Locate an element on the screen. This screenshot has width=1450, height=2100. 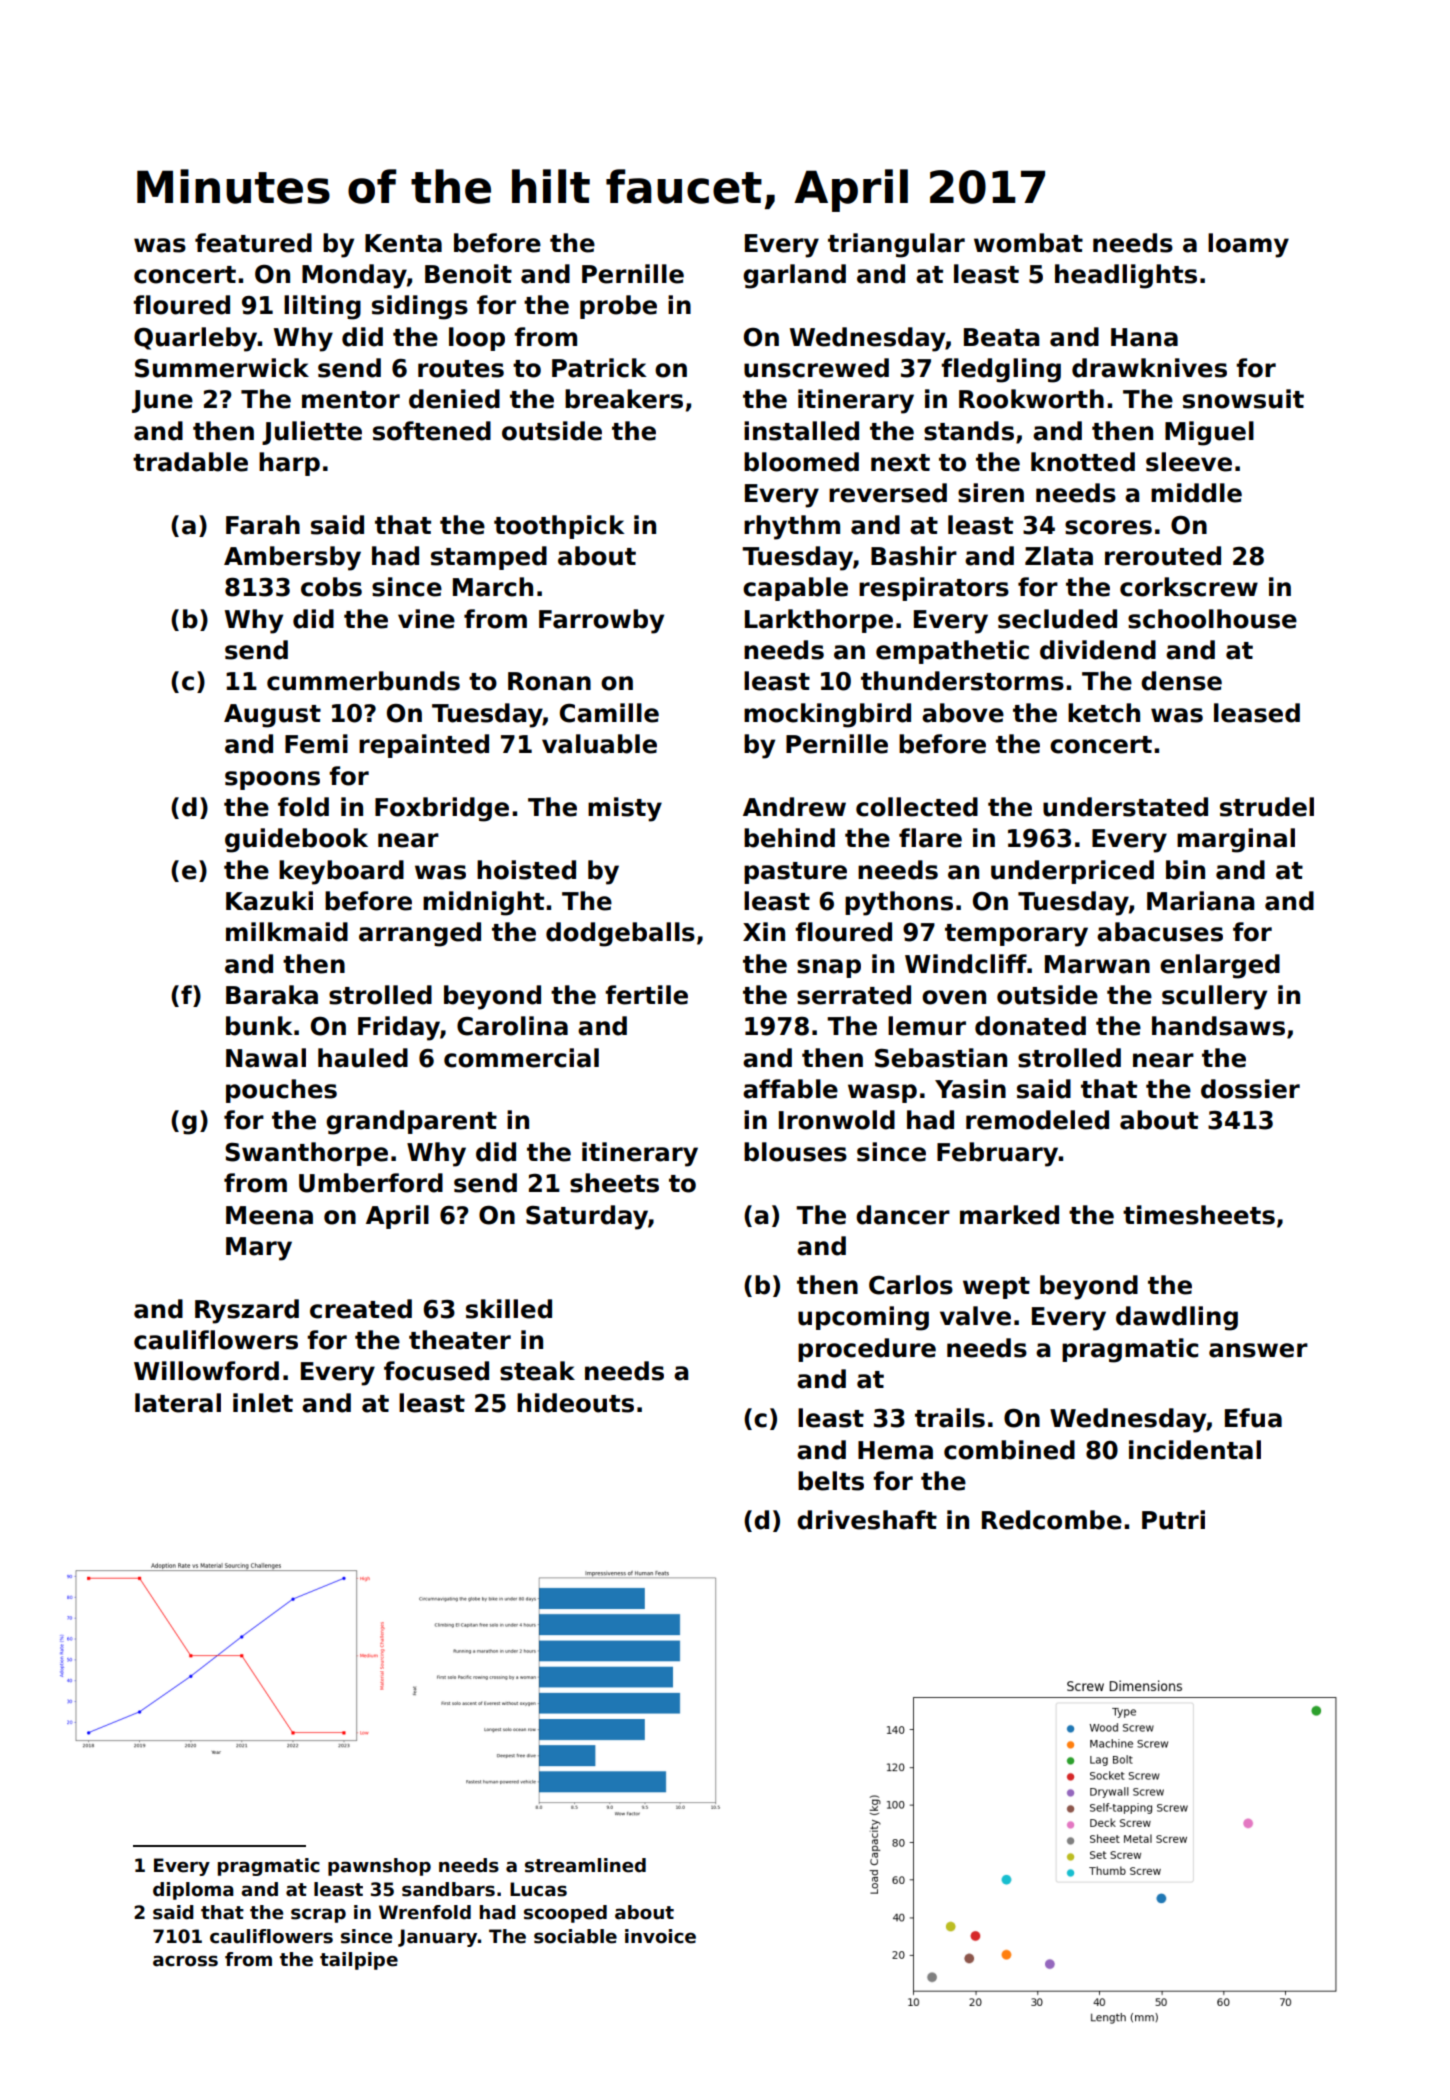
skilled is located at coordinates (509, 1309).
